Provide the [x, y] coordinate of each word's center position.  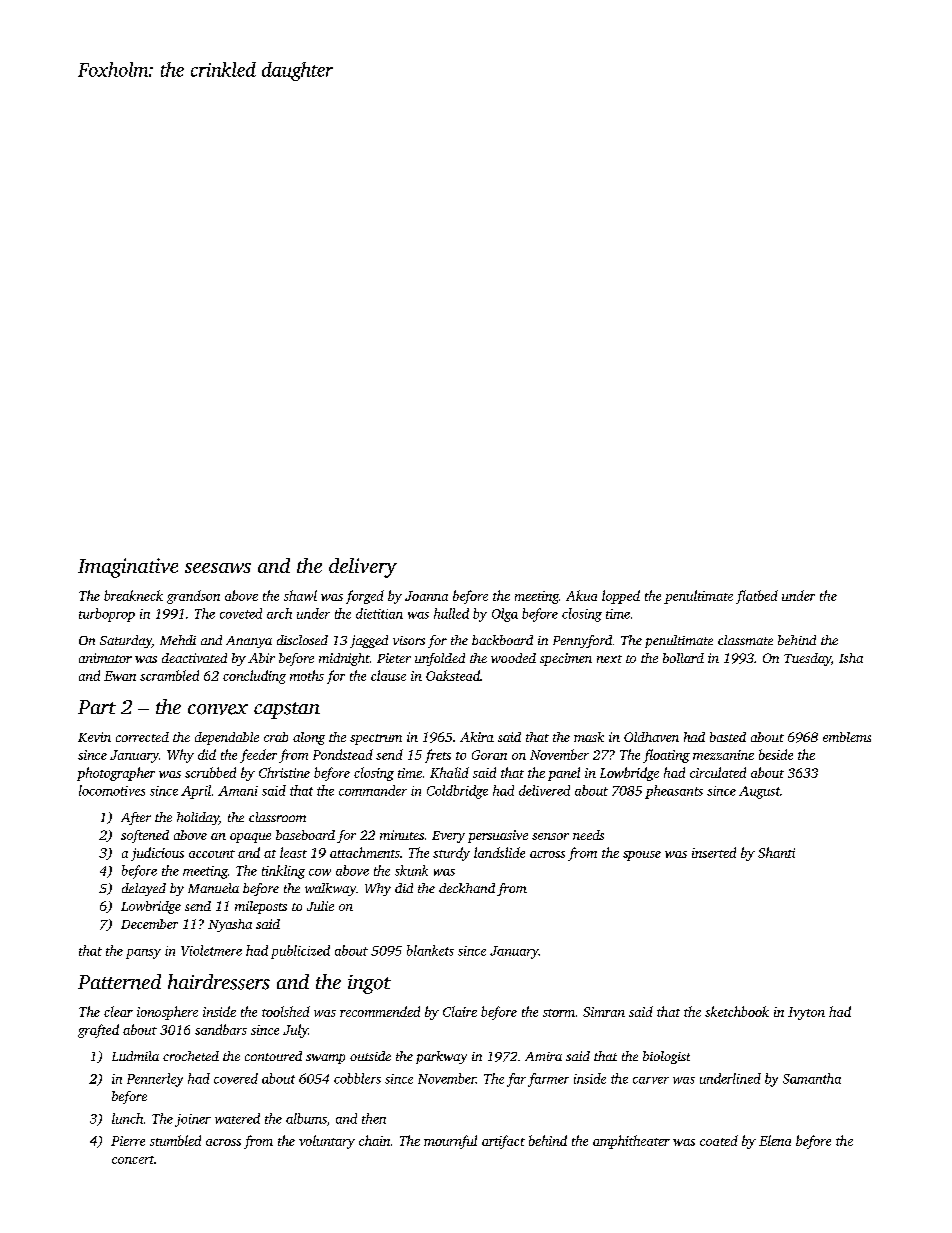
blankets [430, 950]
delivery [363, 568]
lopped [621, 597]
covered [236, 1078]
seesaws [218, 568]
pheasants [674, 792]
